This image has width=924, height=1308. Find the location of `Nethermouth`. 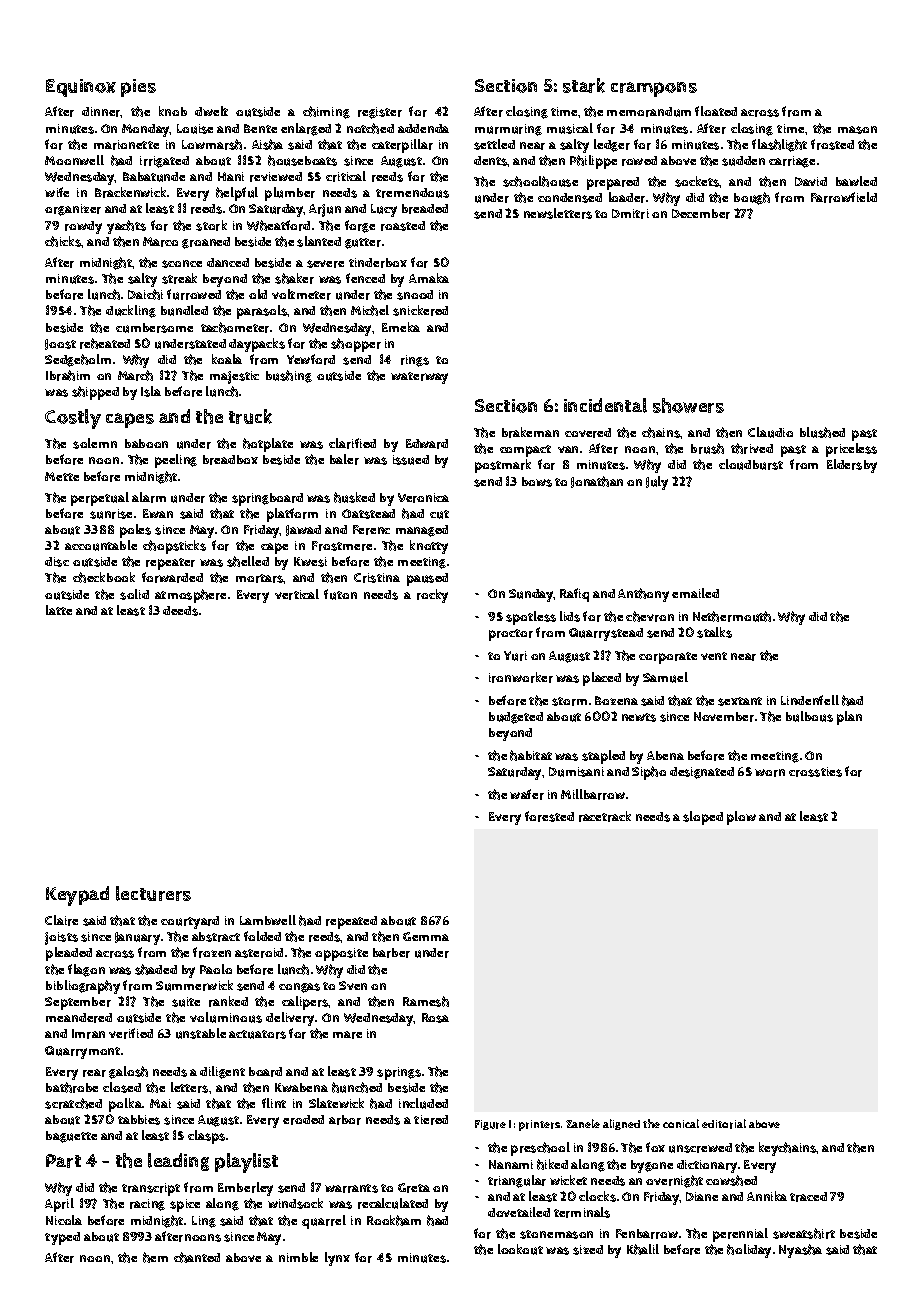

Nethermouth is located at coordinates (732, 616).
